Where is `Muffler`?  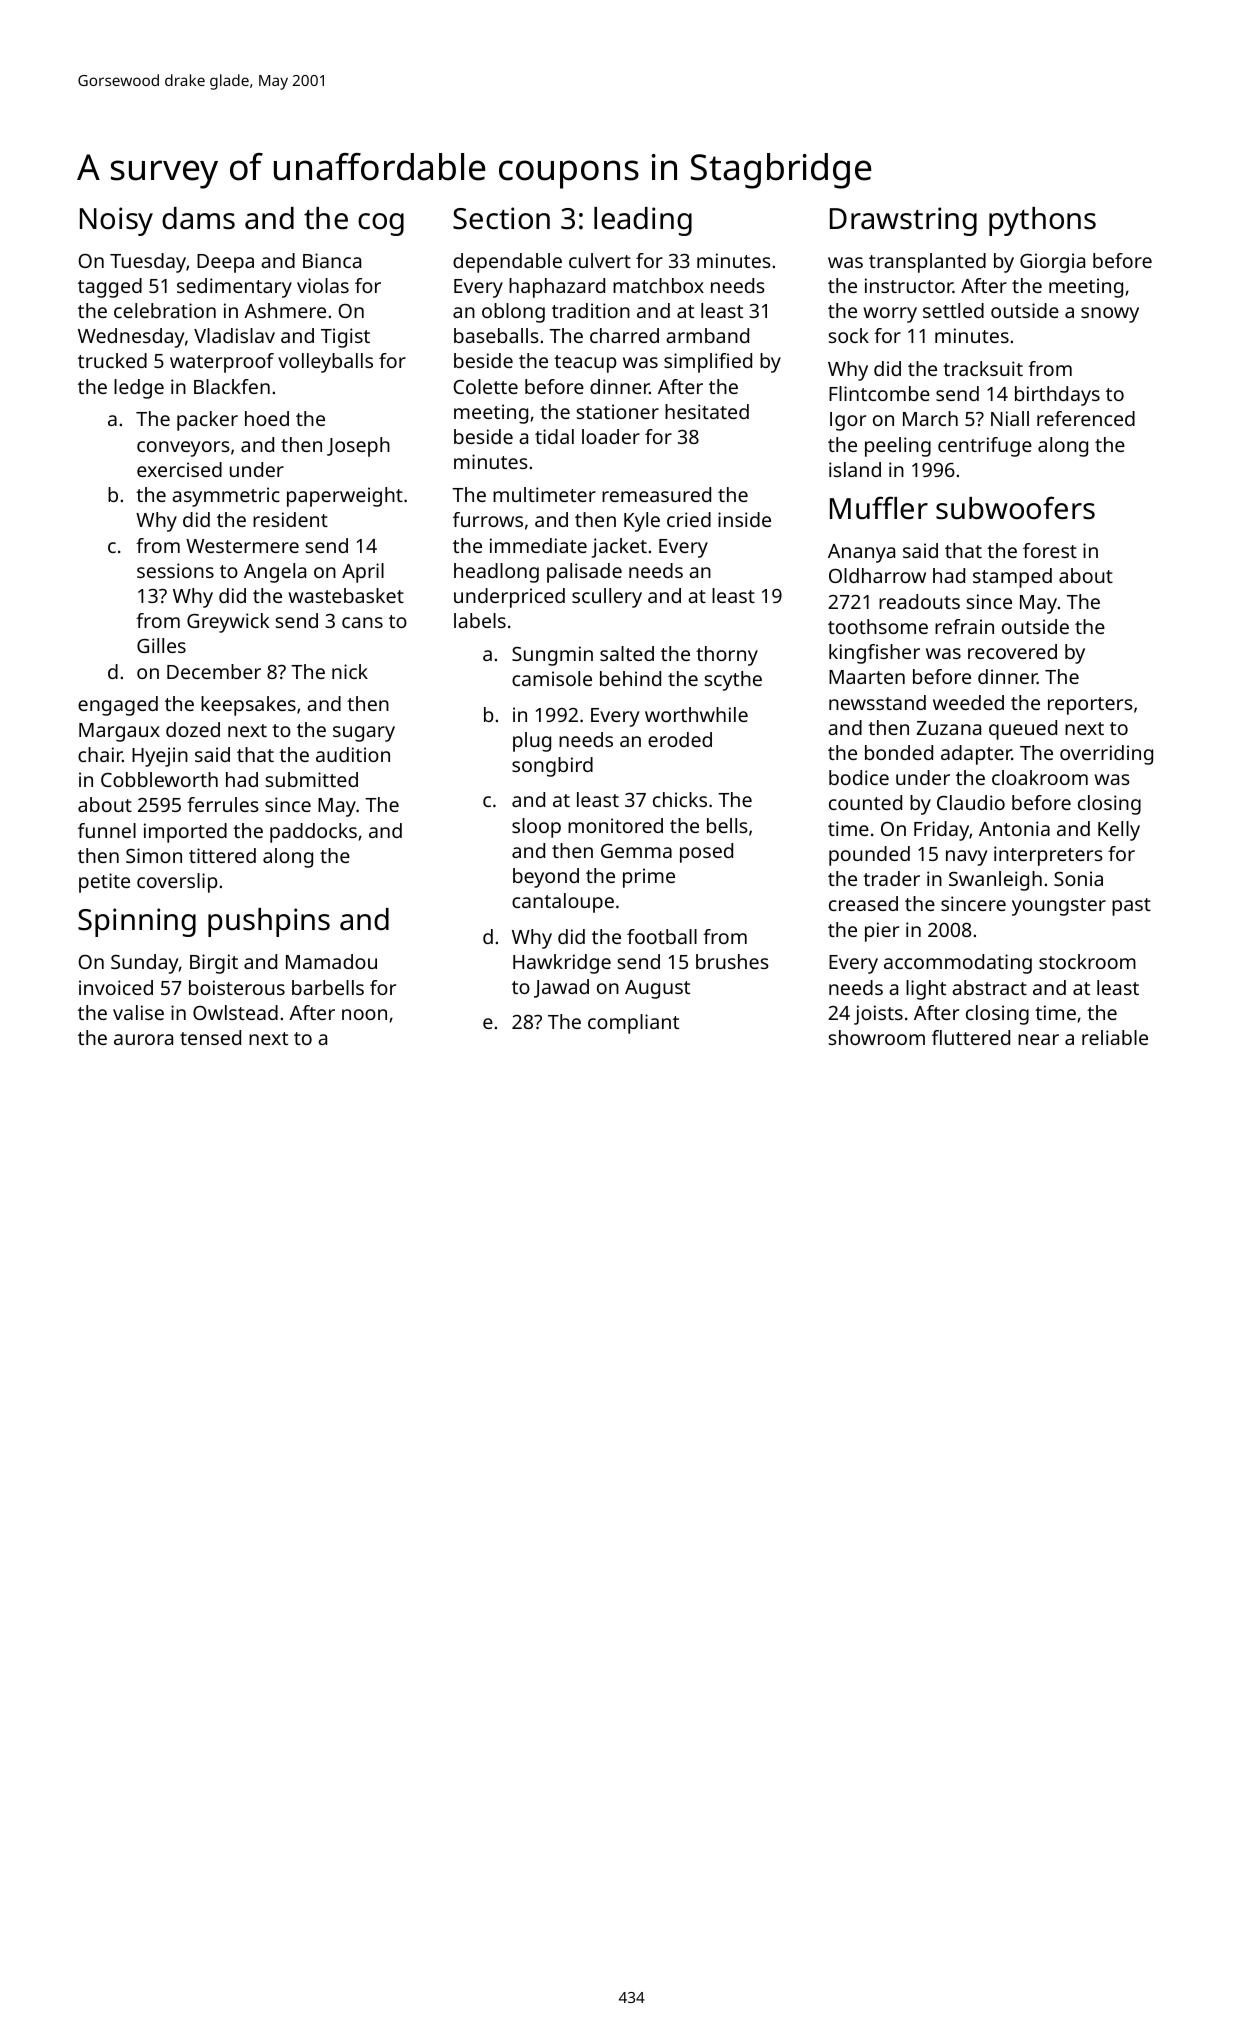 Muffler is located at coordinates (879, 508).
